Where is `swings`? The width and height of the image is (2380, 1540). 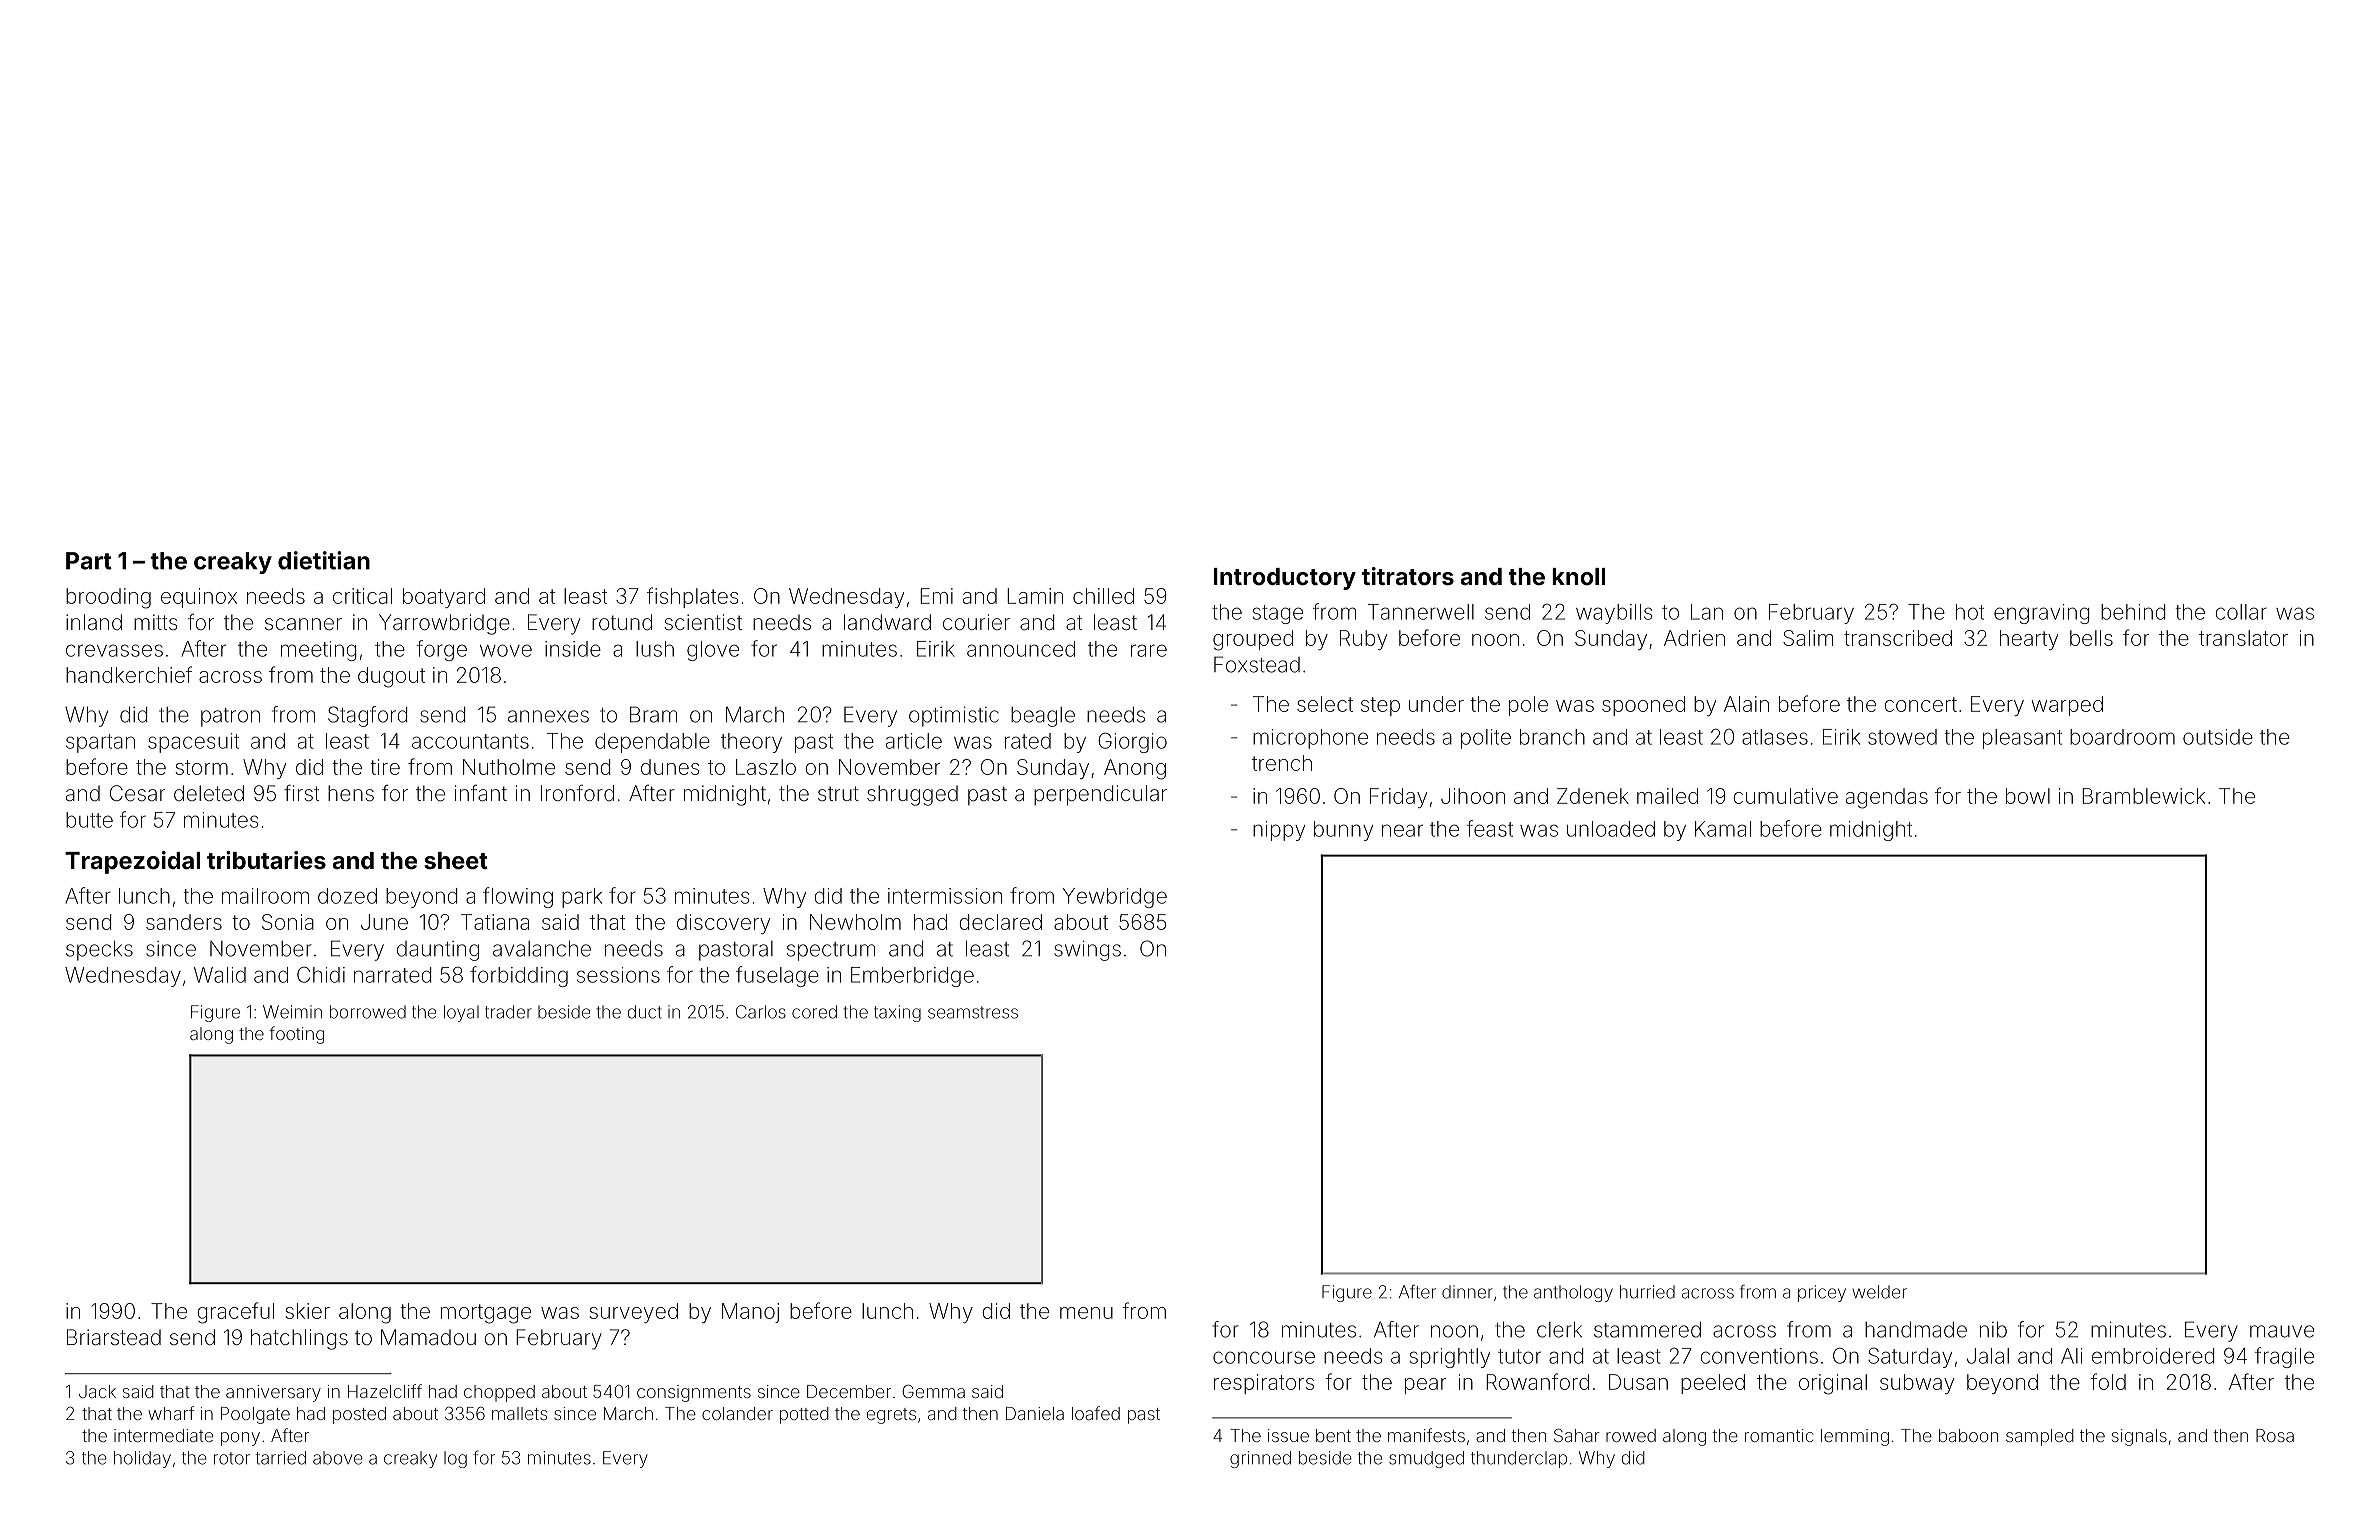
swings is located at coordinates (1087, 951).
